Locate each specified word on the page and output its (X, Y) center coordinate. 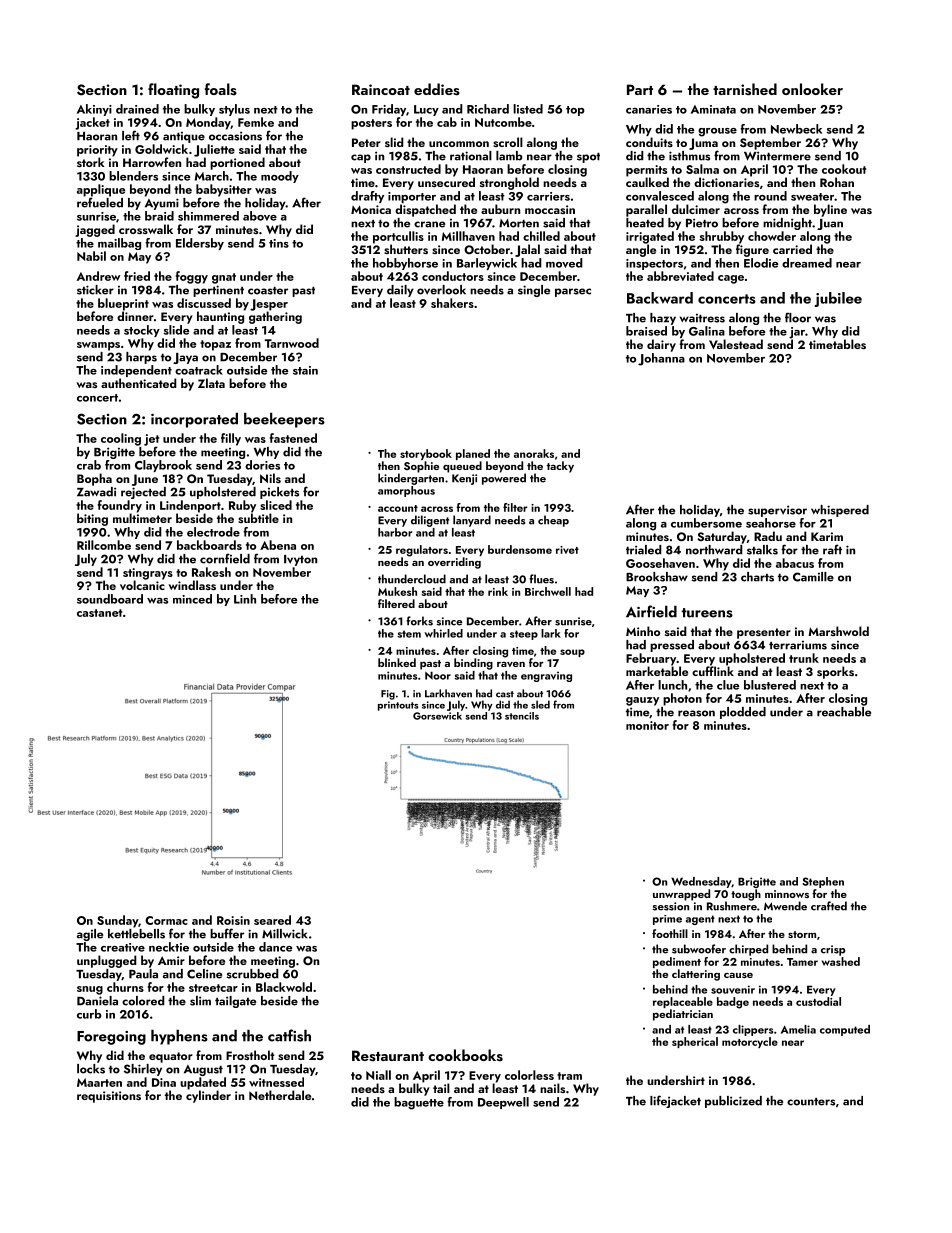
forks (419, 621)
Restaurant (388, 1056)
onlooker (812, 89)
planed (473, 454)
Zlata (211, 383)
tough (746, 895)
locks (91, 1069)
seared (272, 920)
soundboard (110, 599)
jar (797, 333)
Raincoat (381, 89)
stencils (522, 716)
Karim (827, 536)
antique (184, 137)
